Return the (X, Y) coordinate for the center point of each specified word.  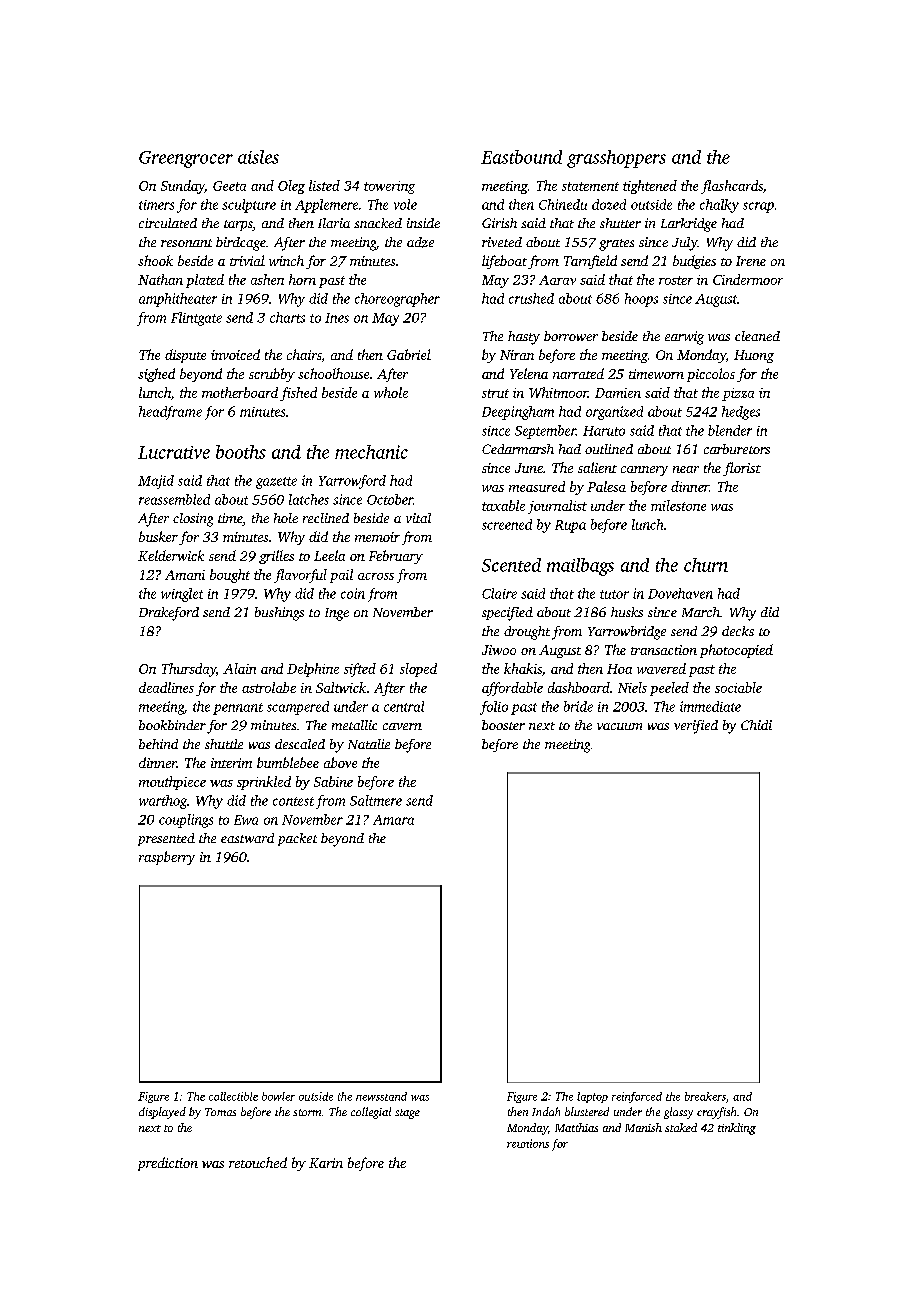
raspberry (167, 858)
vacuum (619, 726)
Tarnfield (590, 262)
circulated (168, 223)
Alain (239, 668)
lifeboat (504, 262)
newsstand (381, 1096)
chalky (719, 206)
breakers (705, 1096)
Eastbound (521, 157)
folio (494, 708)
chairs (304, 354)
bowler (278, 1096)
